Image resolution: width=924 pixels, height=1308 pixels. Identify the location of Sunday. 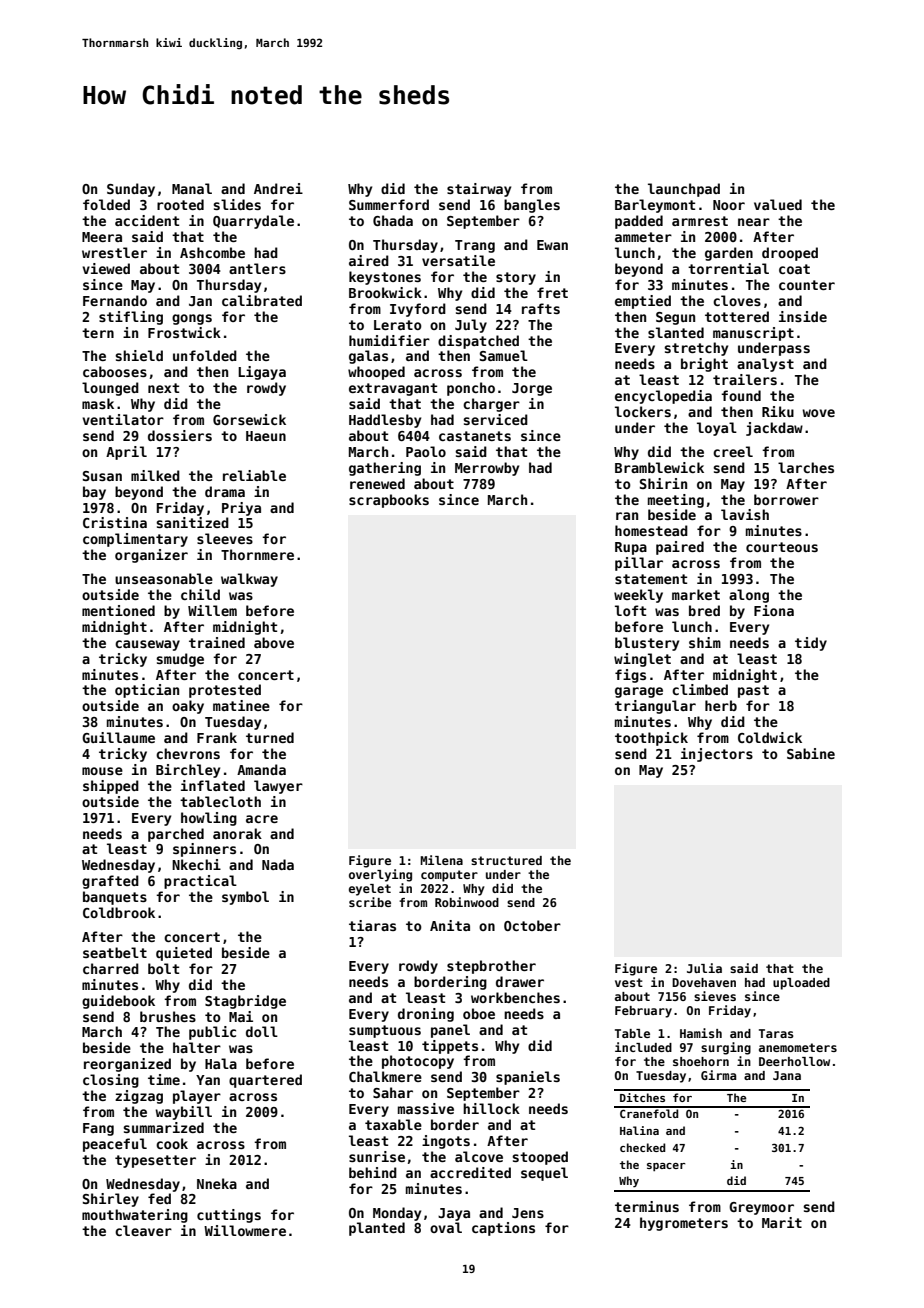
(131, 190).
